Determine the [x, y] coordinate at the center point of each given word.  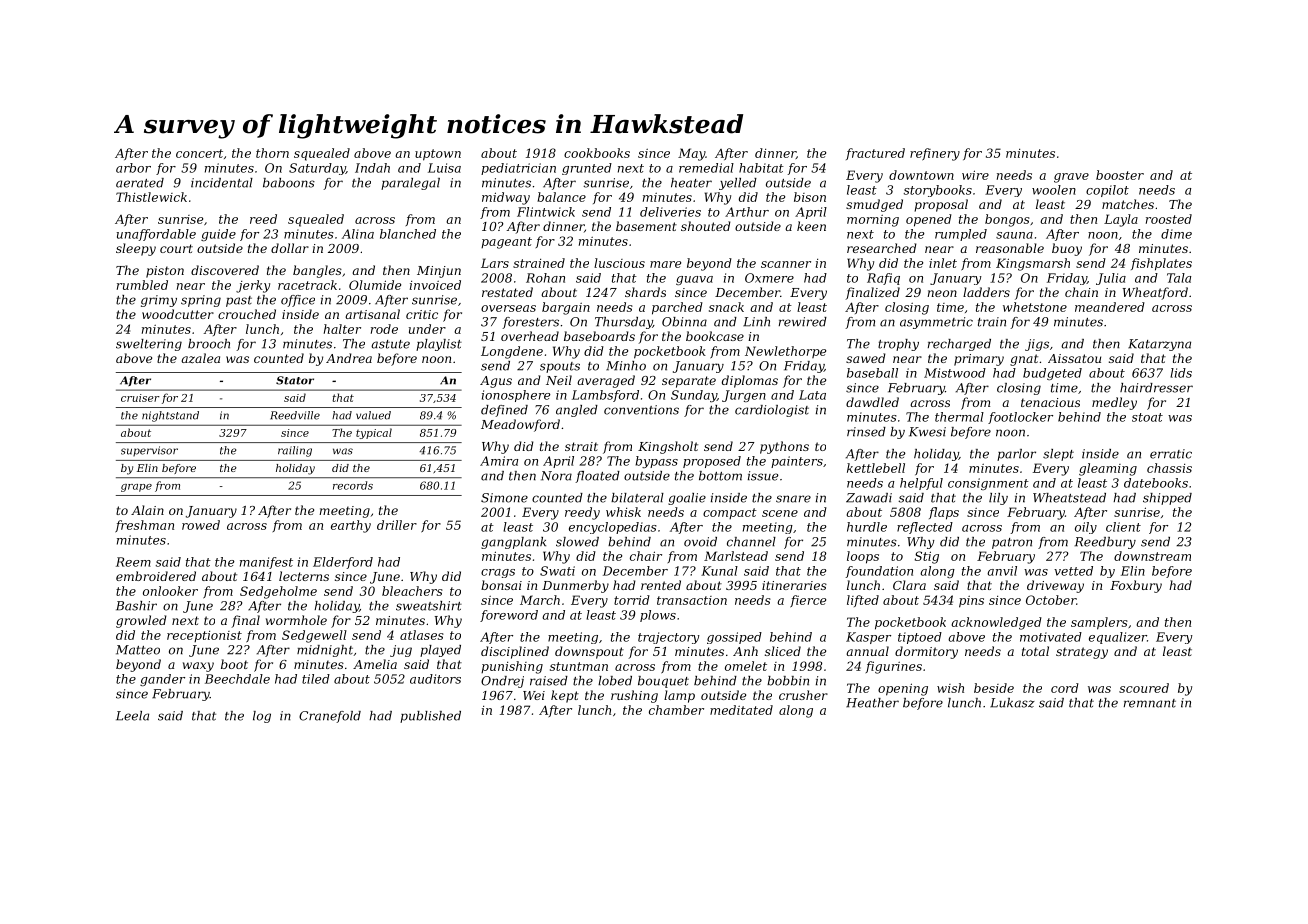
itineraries [794, 585]
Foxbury [1136, 586]
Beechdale [237, 679]
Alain [147, 510]
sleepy [136, 249]
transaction [692, 600]
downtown [921, 175]
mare [665, 264]
